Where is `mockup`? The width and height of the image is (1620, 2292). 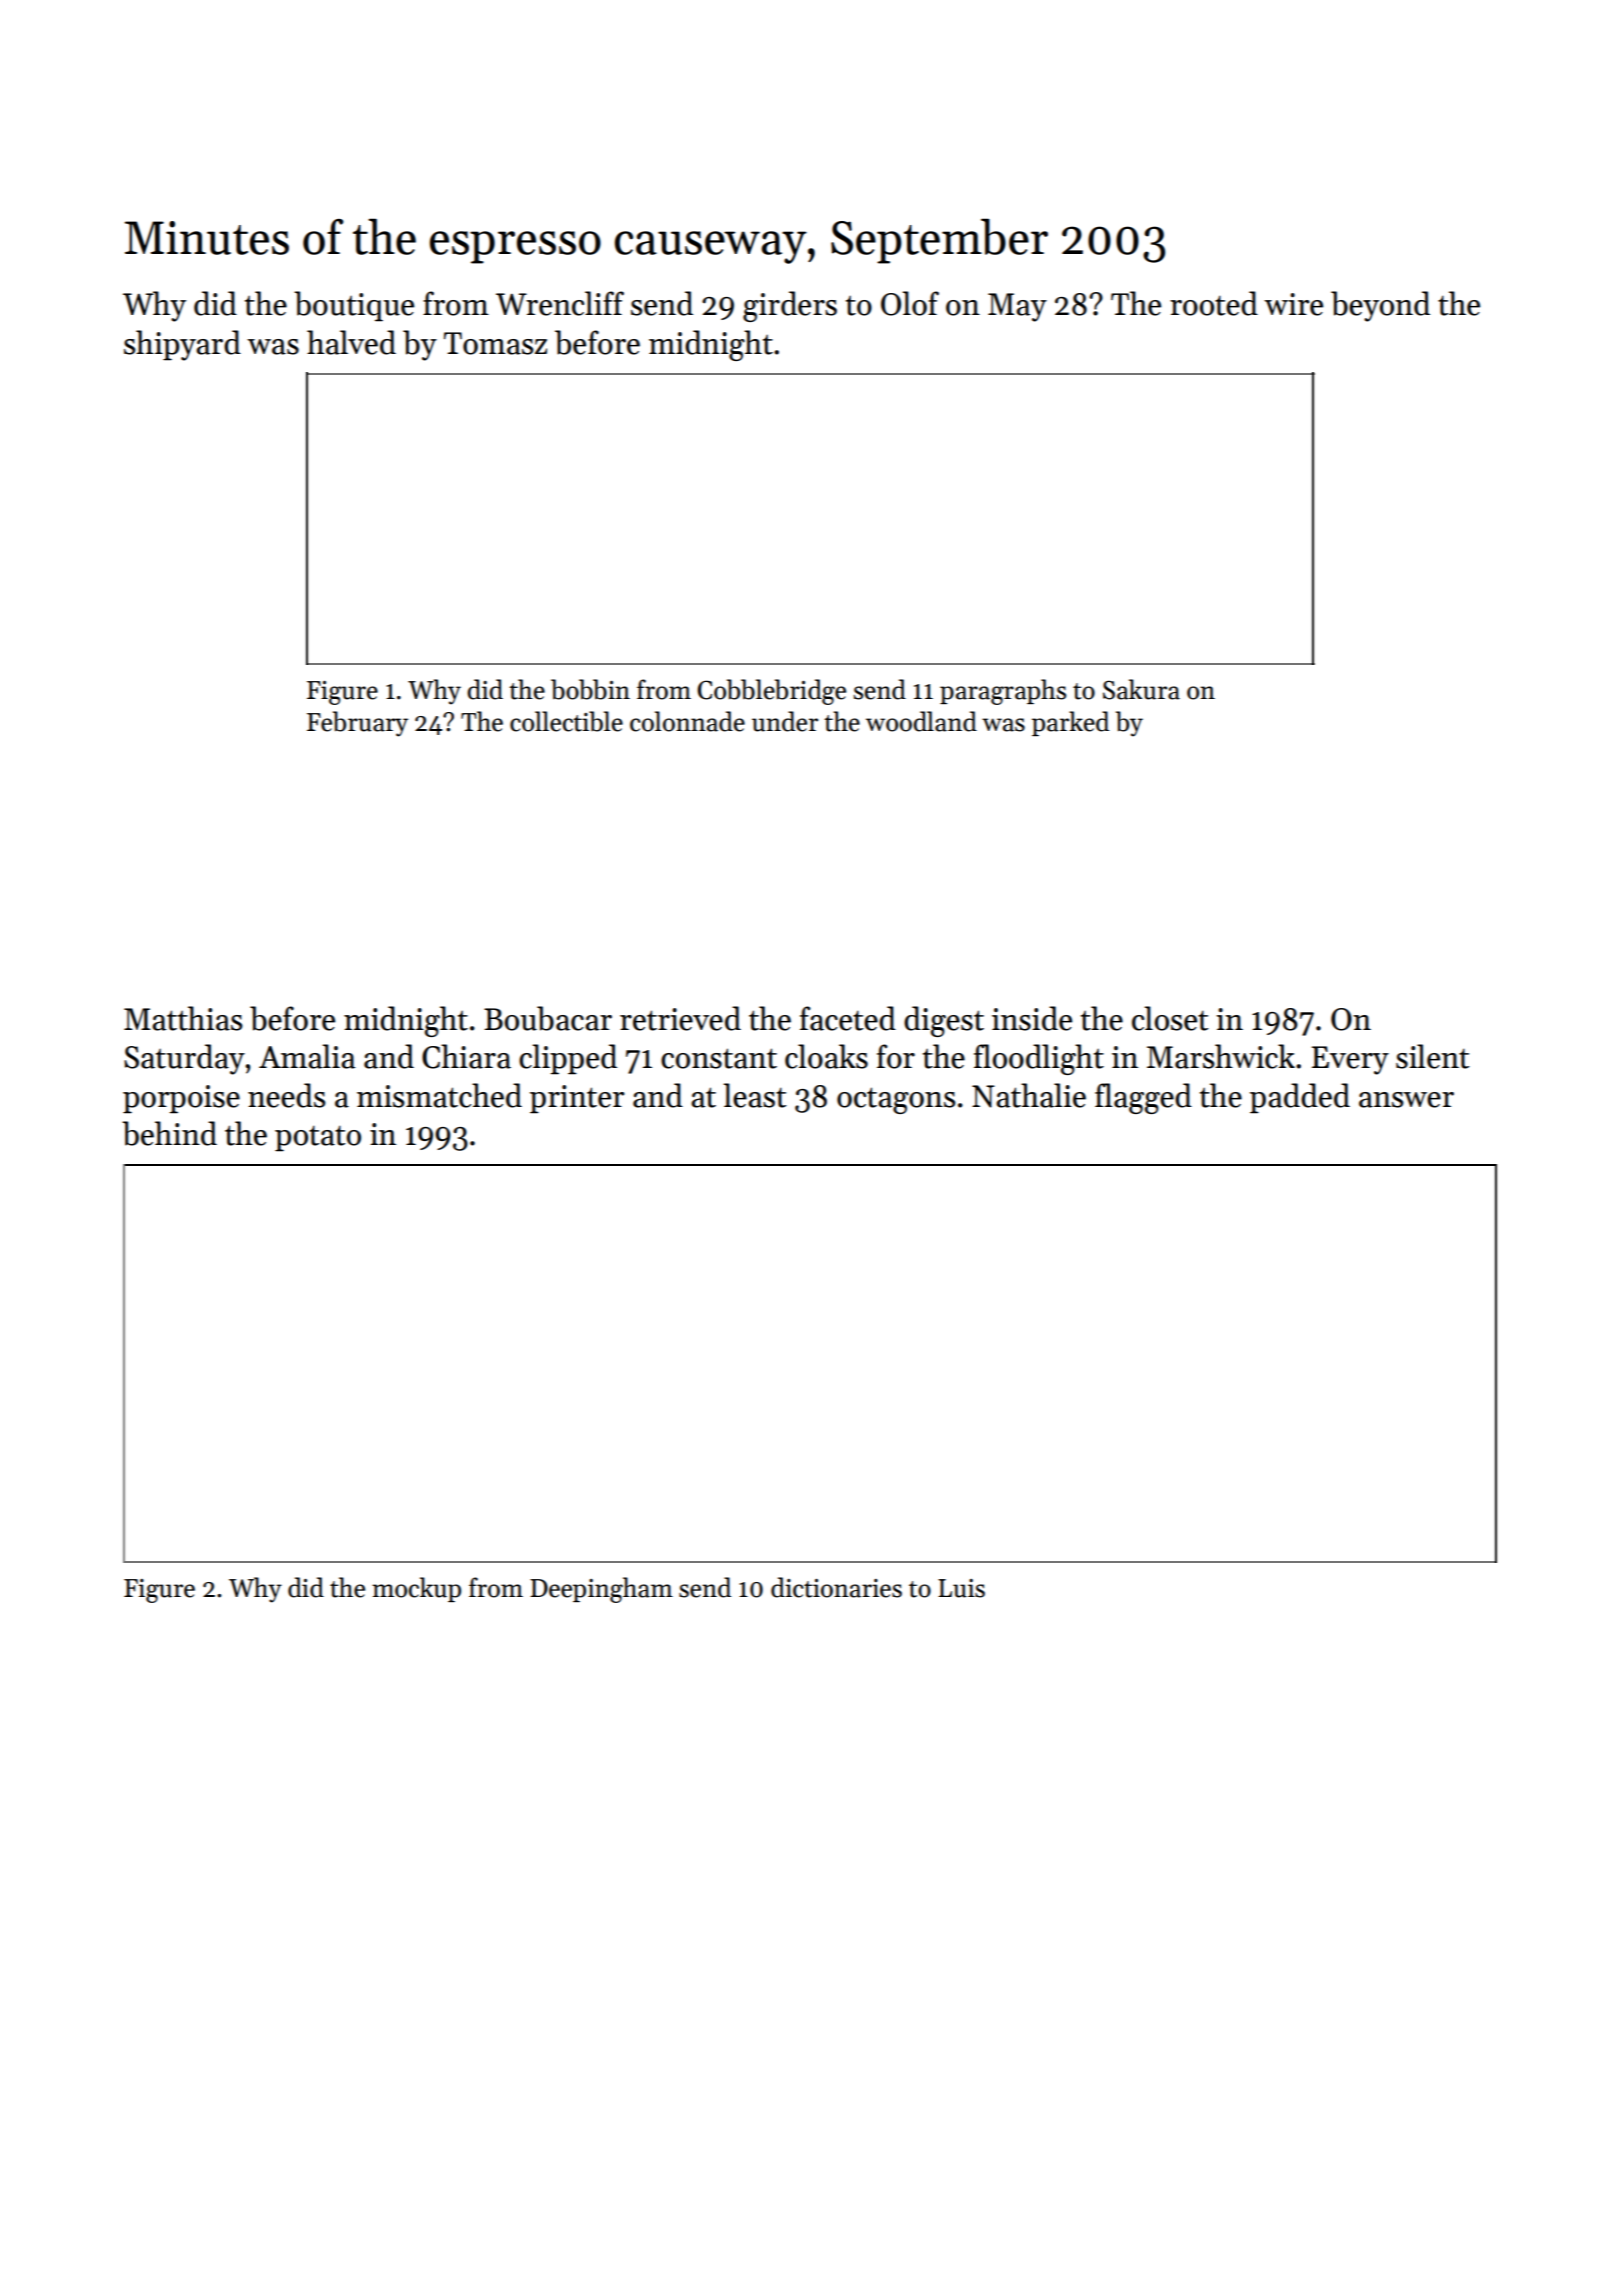 mockup is located at coordinates (416, 1589).
